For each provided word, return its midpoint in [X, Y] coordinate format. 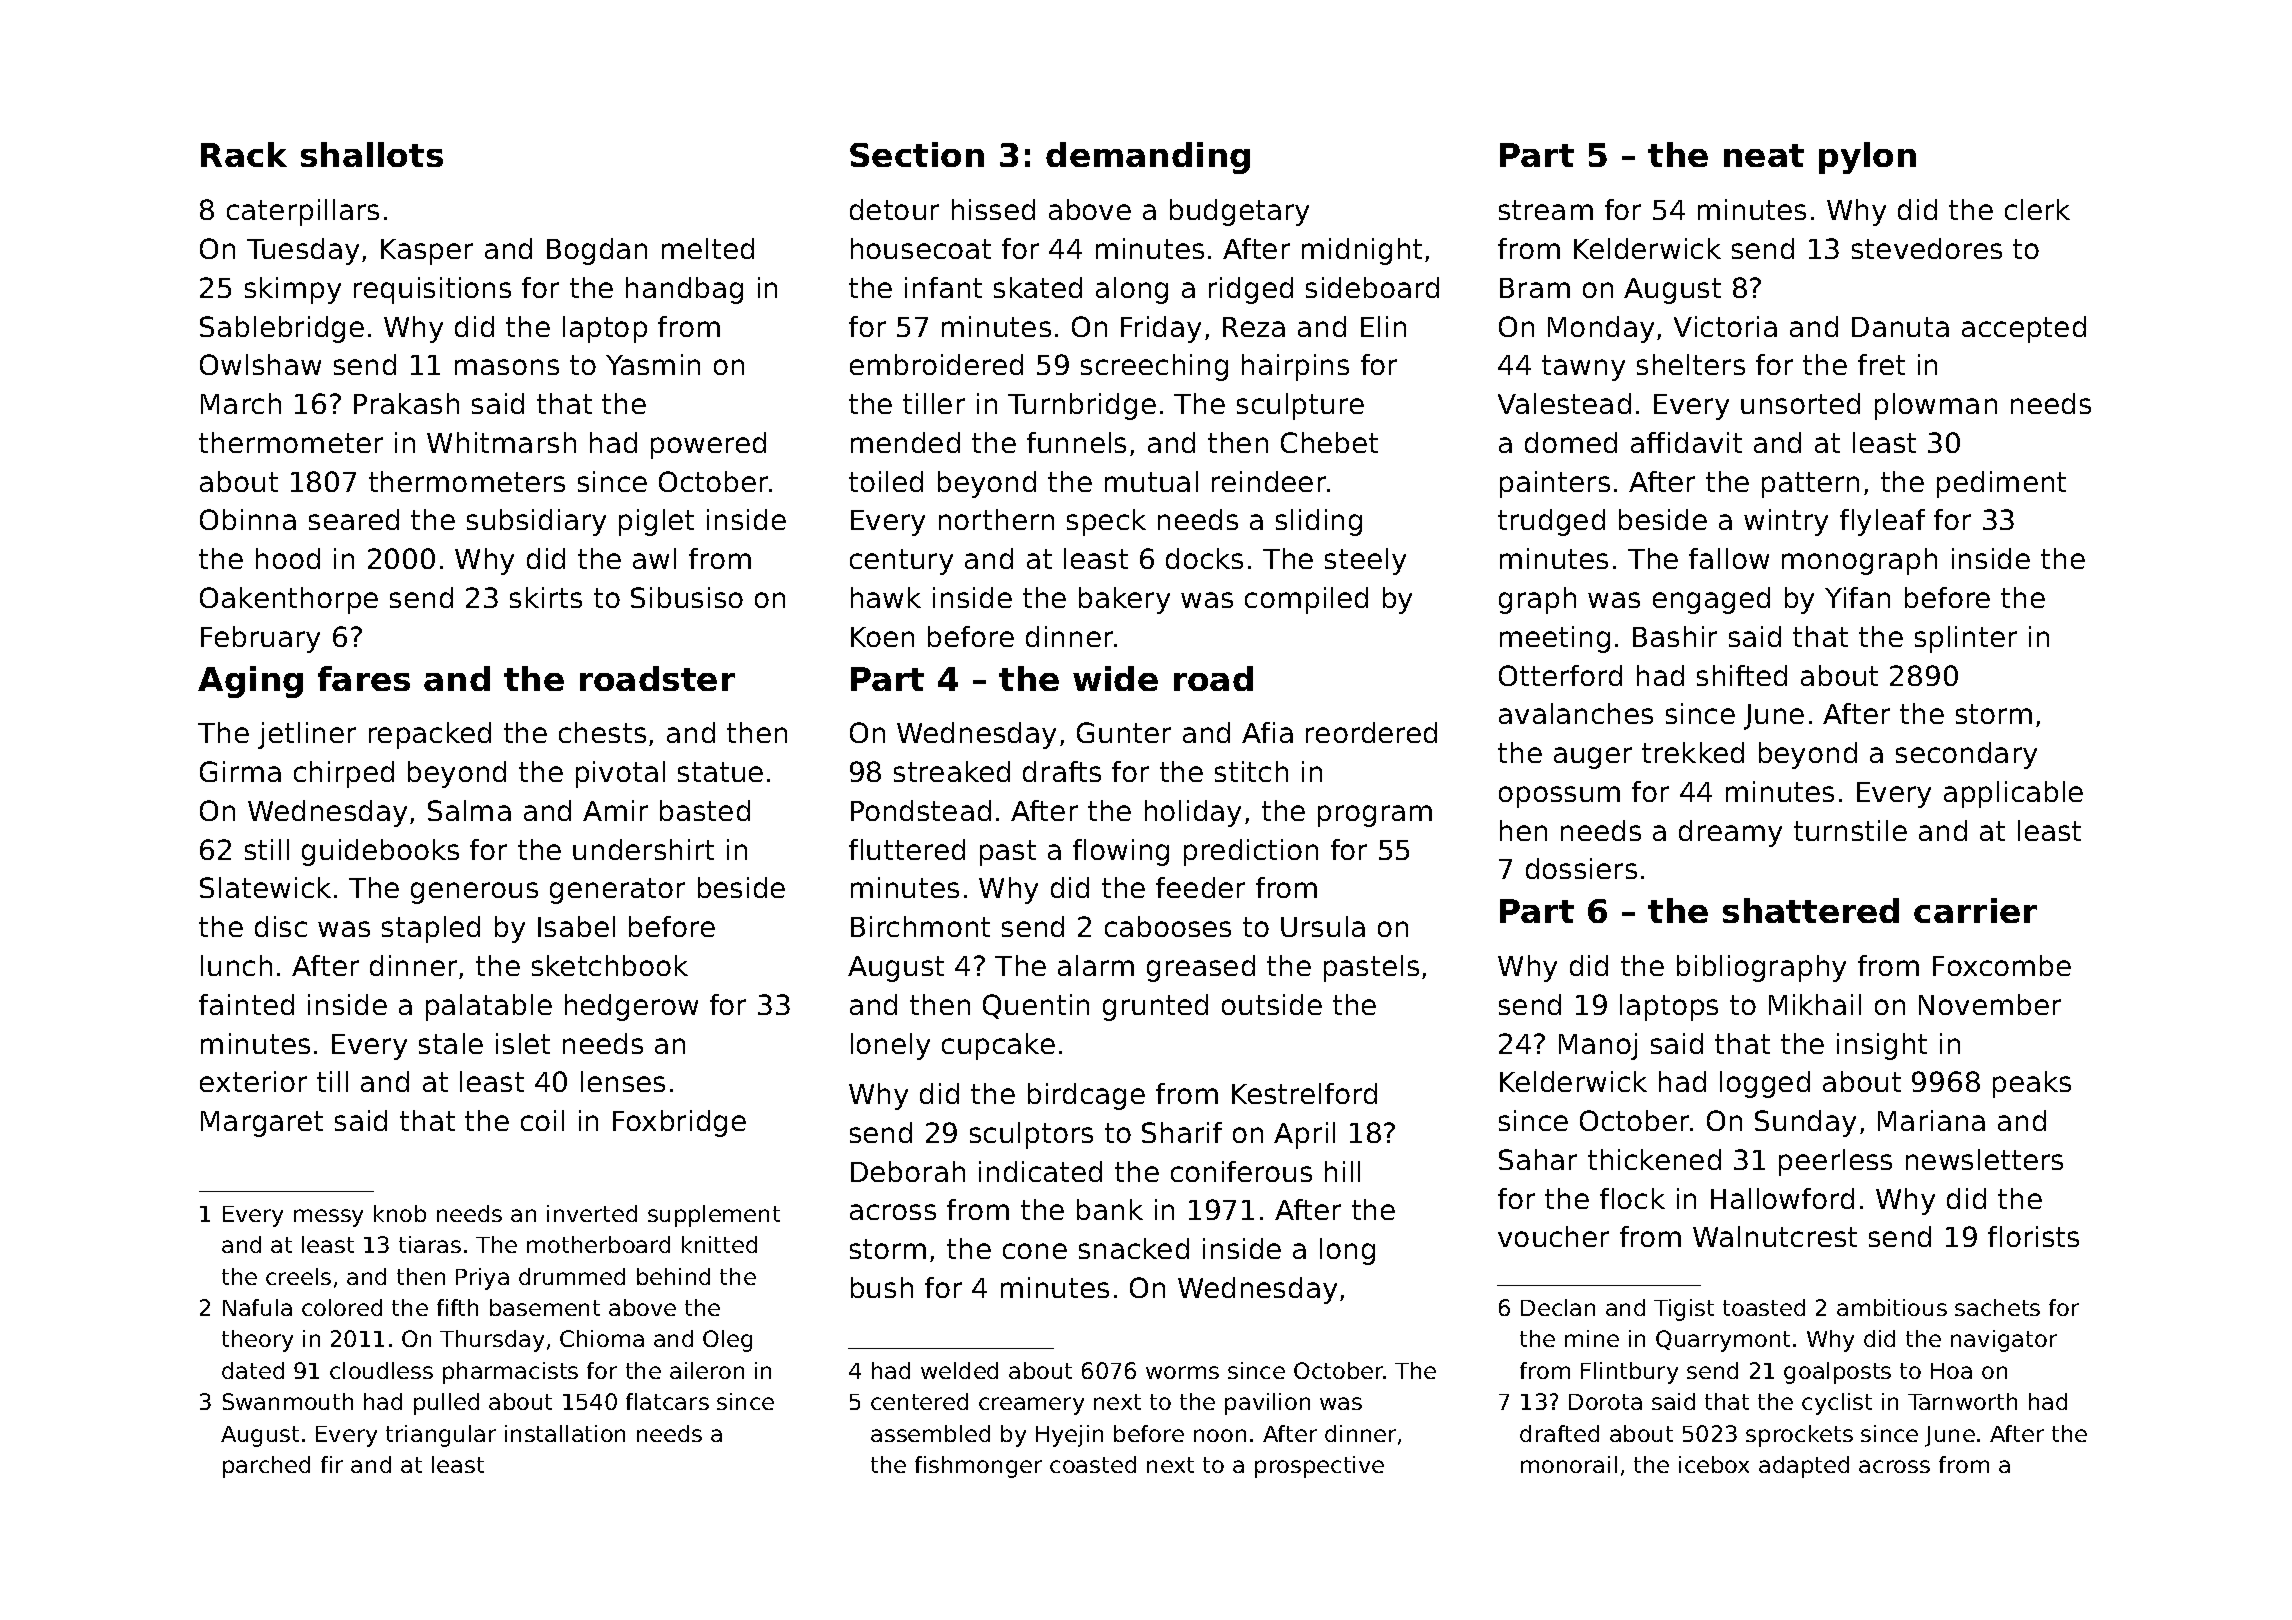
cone [1035, 1251]
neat [1764, 155]
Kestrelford [1304, 1093]
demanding [1148, 158]
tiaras [430, 1244]
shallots [372, 154]
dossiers [1581, 868]
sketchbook [610, 965]
